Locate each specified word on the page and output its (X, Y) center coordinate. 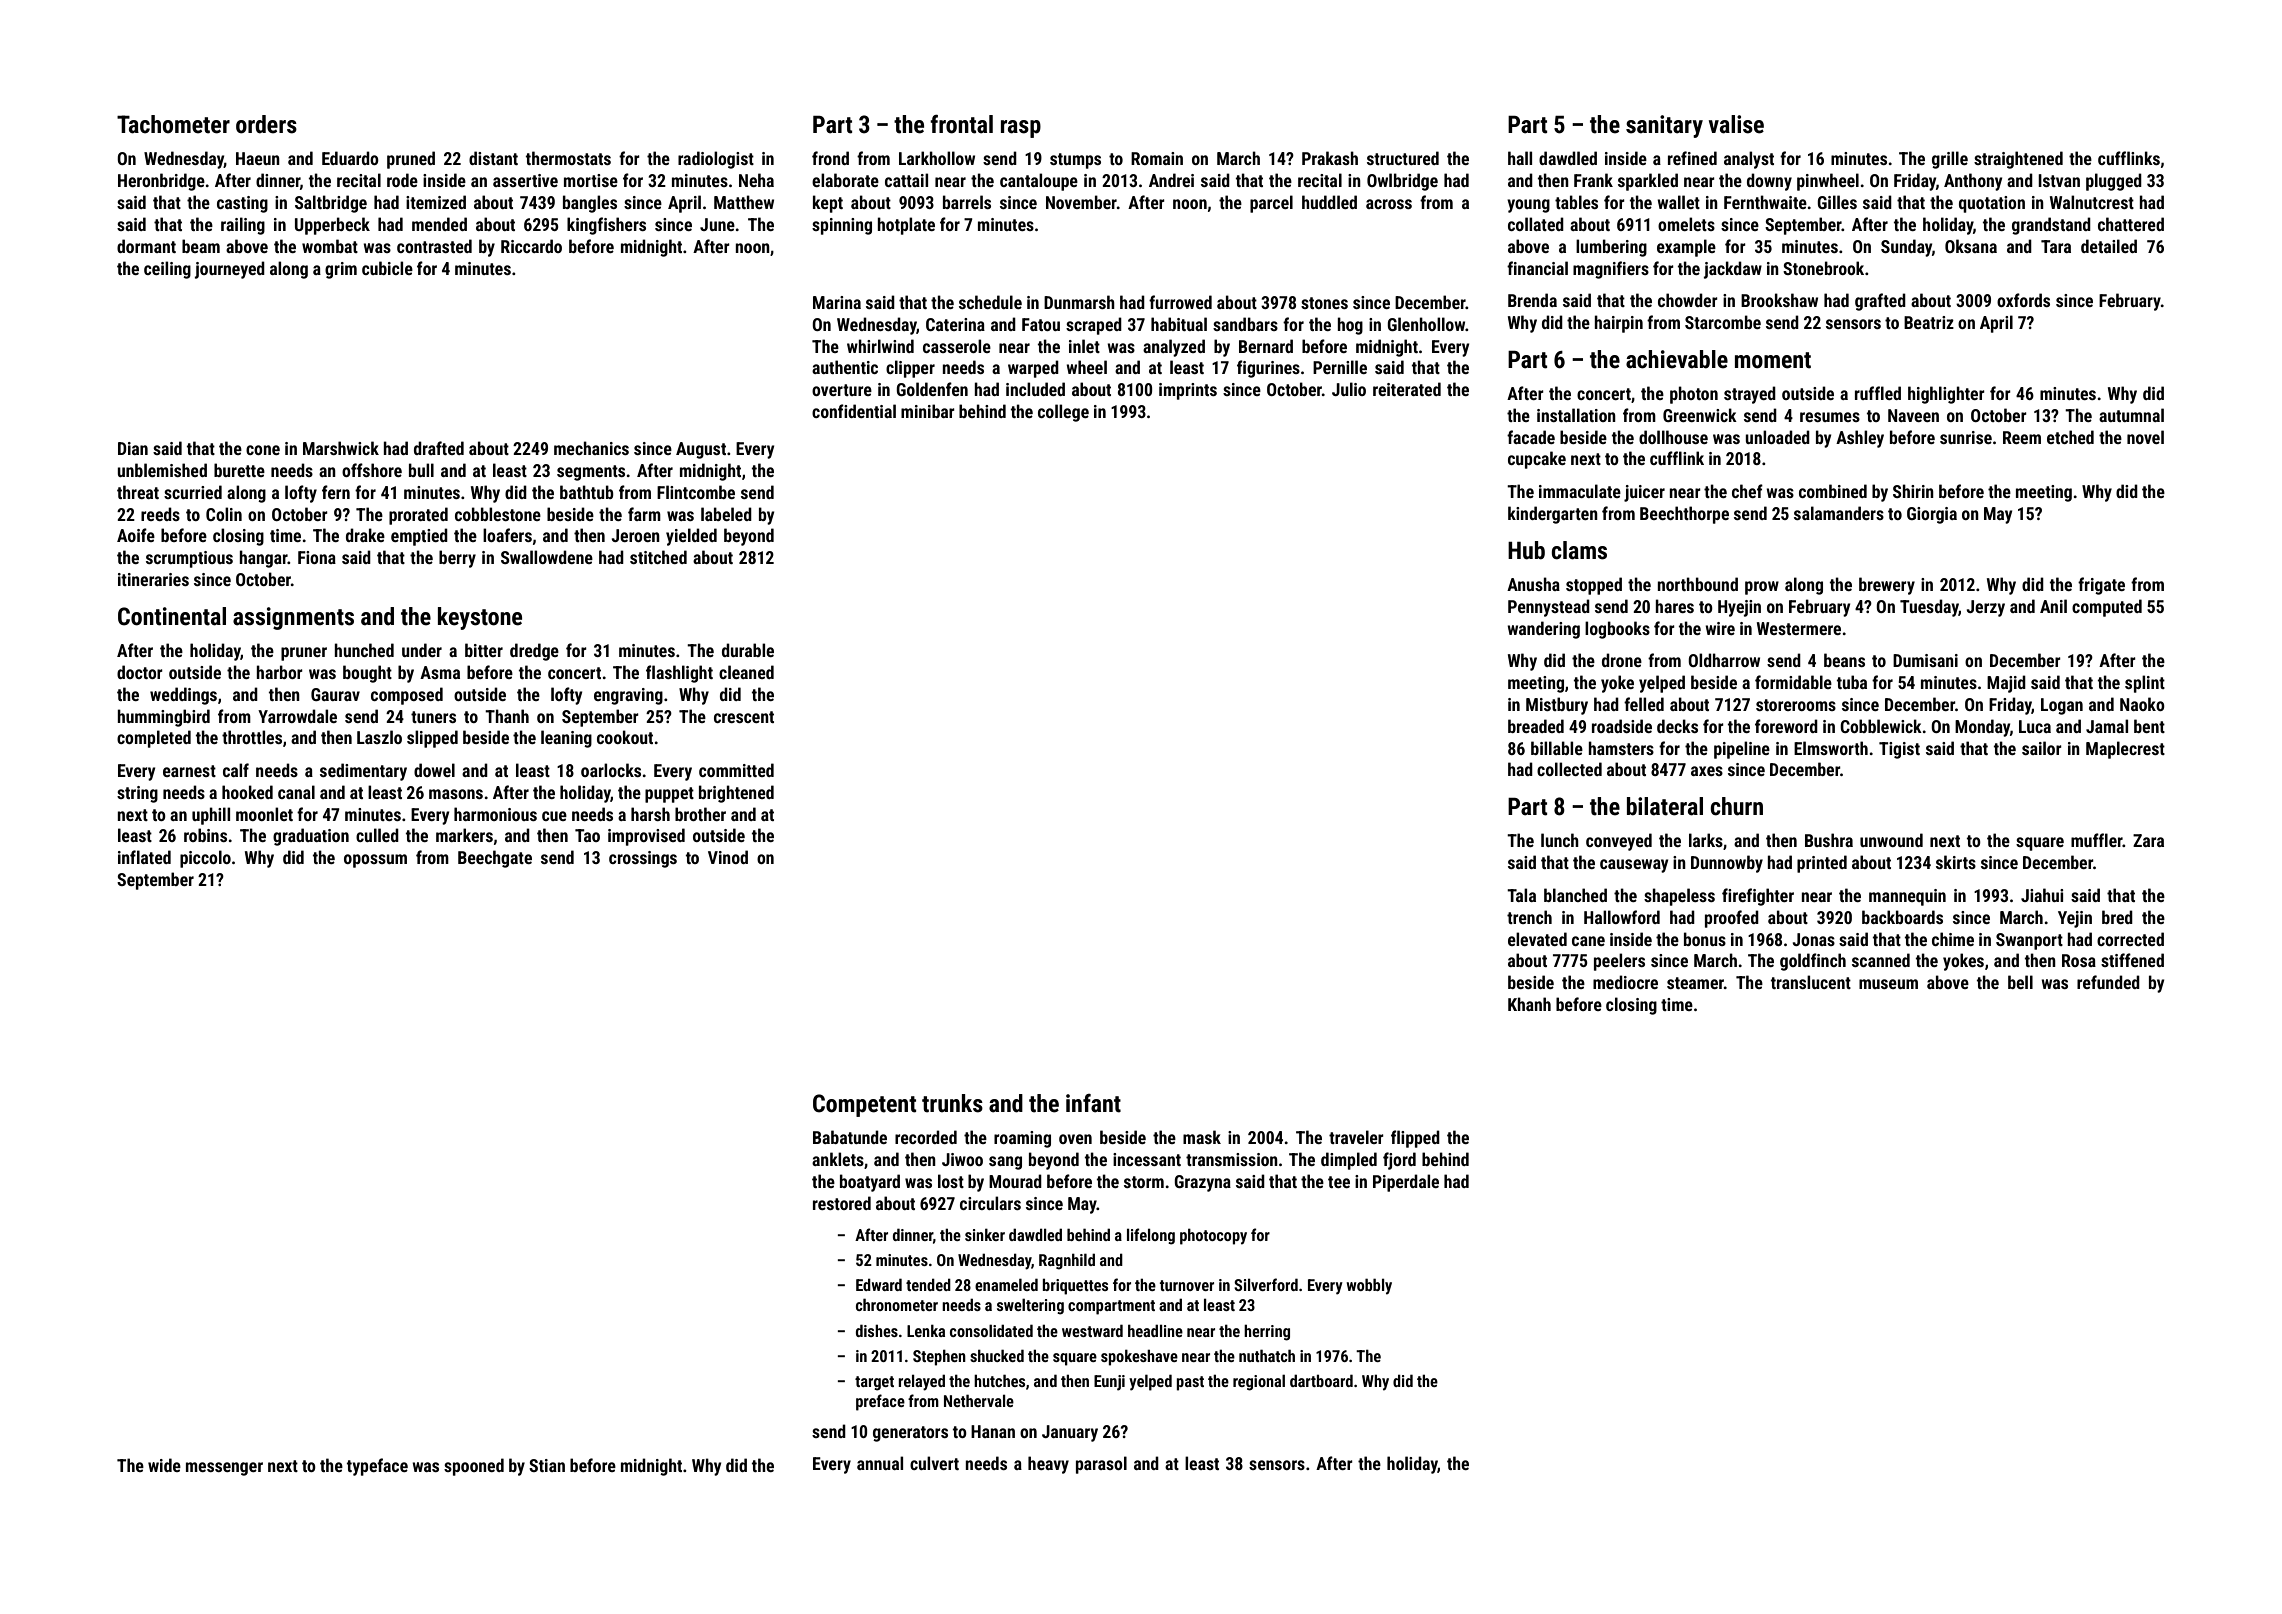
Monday (1982, 728)
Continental (172, 616)
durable (748, 650)
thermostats (568, 158)
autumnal (2131, 415)
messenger (224, 1469)
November (1081, 202)
